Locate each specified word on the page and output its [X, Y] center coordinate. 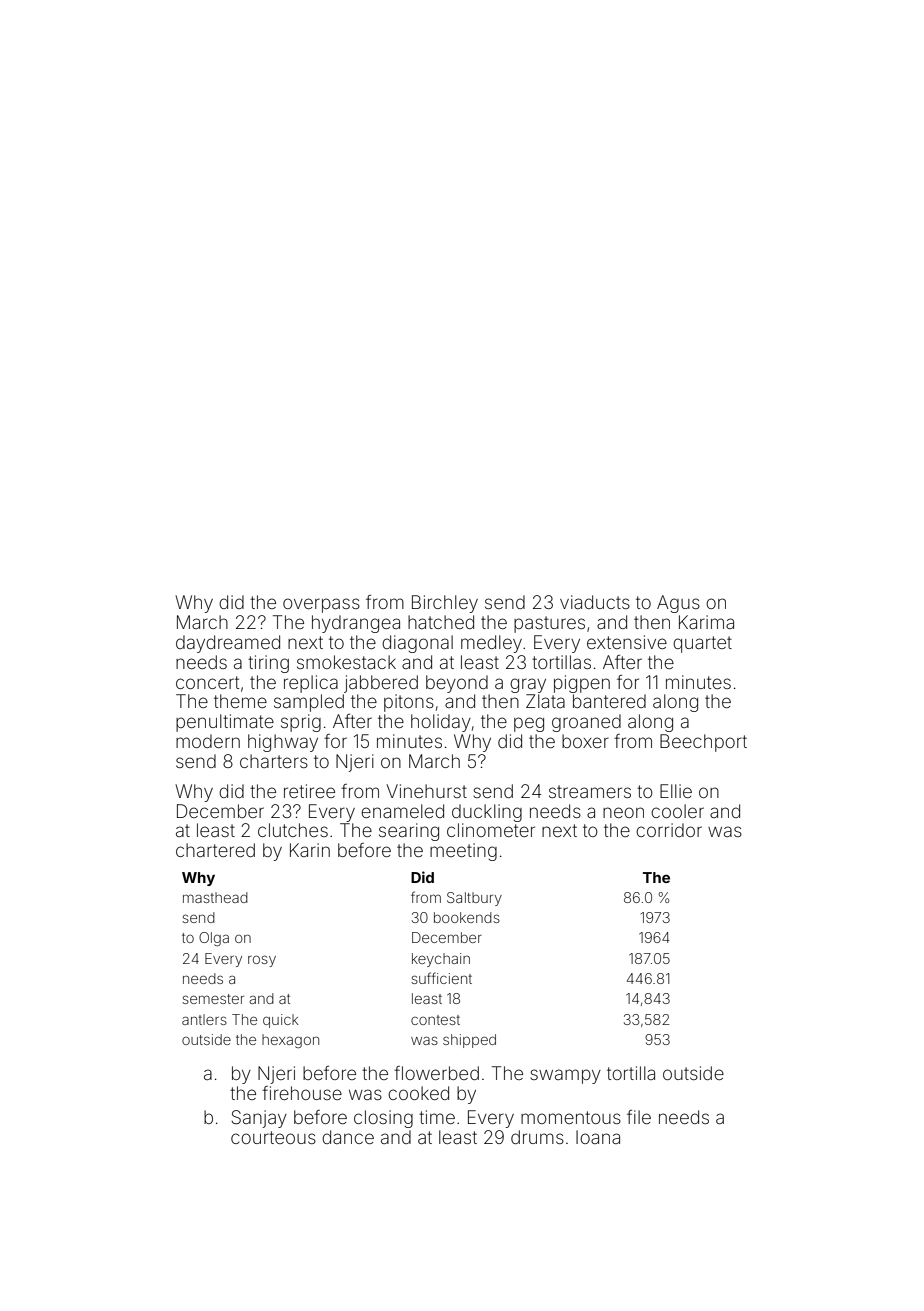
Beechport [703, 743]
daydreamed [228, 644]
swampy [565, 1076]
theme [240, 701]
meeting [463, 852]
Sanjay [259, 1119]
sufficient [441, 978]
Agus [678, 604]
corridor [669, 830]
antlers [204, 1019]
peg [529, 724]
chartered [215, 850]
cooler [677, 811]
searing [409, 832]
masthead [215, 897]
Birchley [445, 604]
